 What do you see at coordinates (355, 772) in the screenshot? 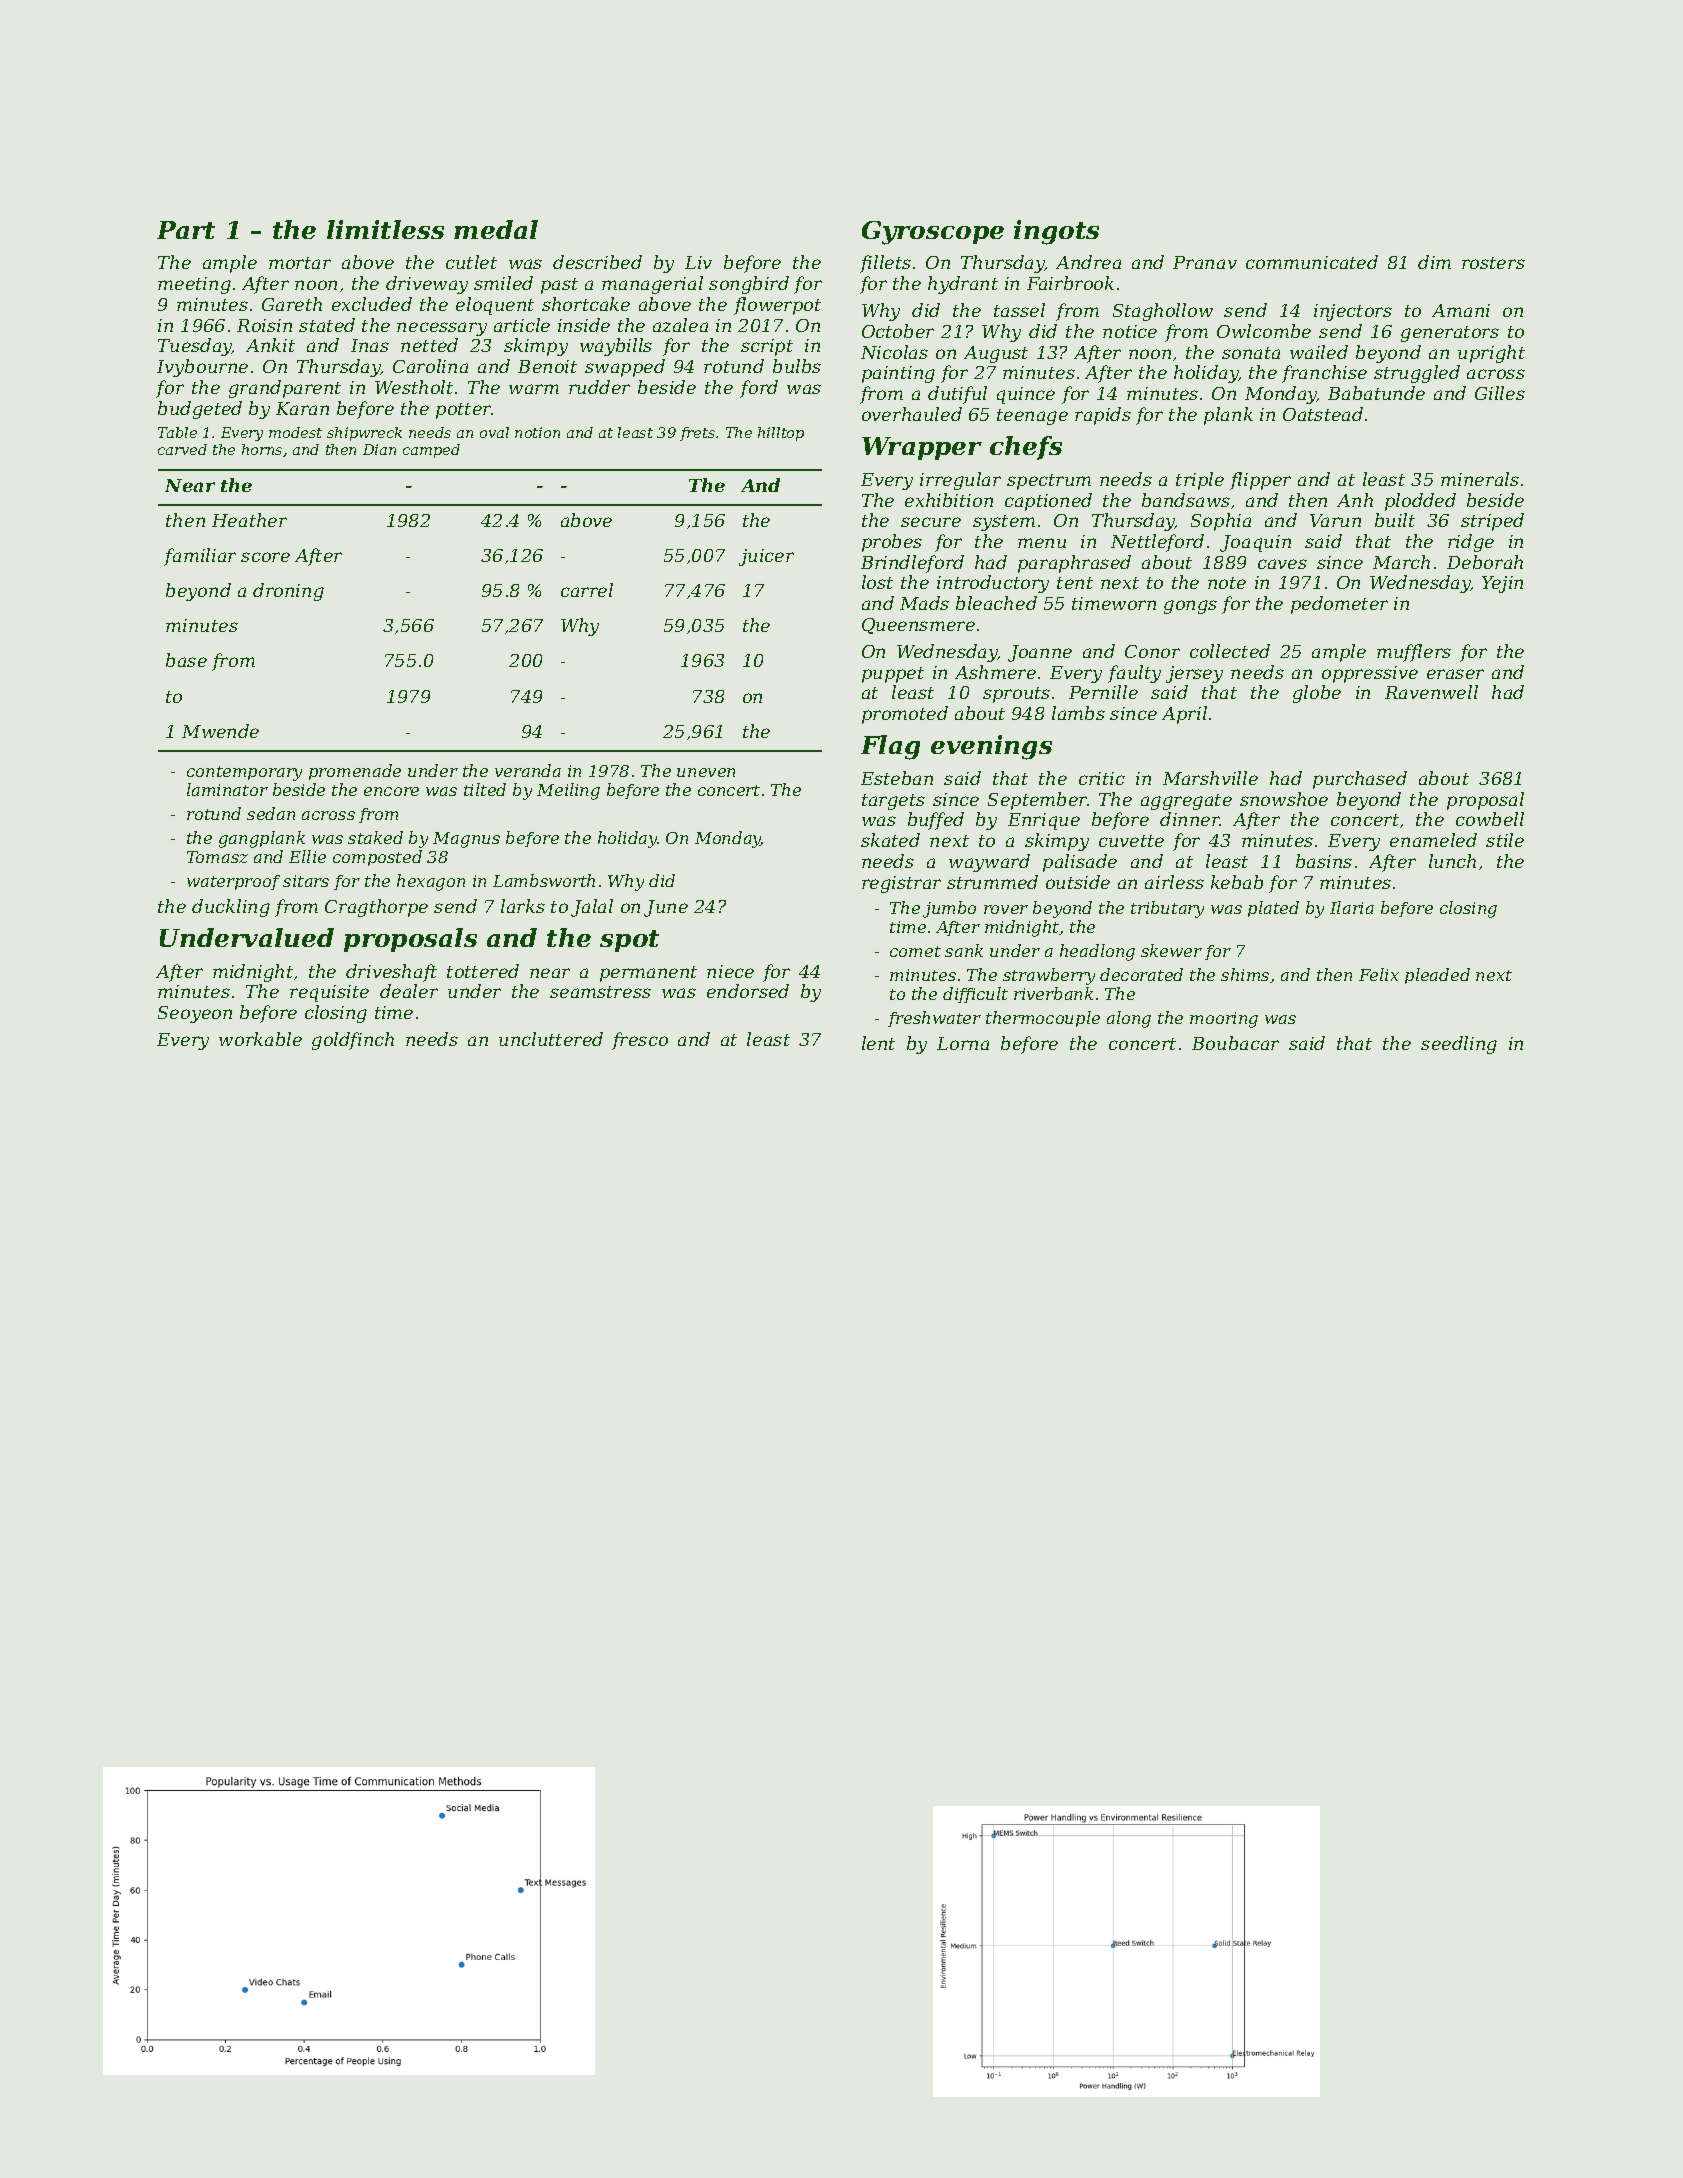
I see `promenade` at bounding box center [355, 772].
